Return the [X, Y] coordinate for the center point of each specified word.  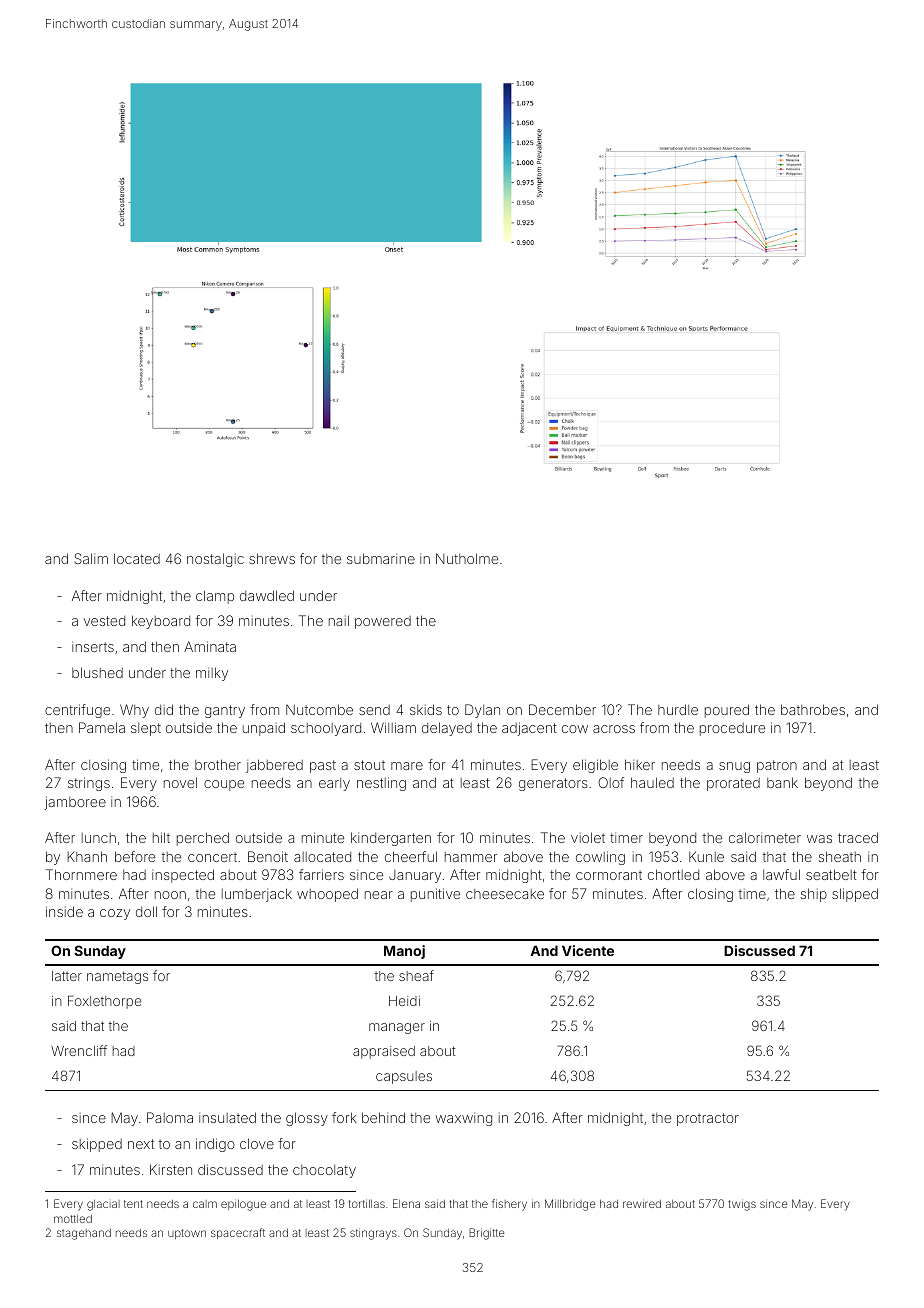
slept [146, 729]
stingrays [373, 1234]
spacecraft [238, 1233]
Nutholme [467, 558]
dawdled [267, 595]
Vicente [588, 950]
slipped [855, 895]
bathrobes [813, 709]
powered [383, 622]
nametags [117, 977]
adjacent [529, 729]
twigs [742, 1205]
